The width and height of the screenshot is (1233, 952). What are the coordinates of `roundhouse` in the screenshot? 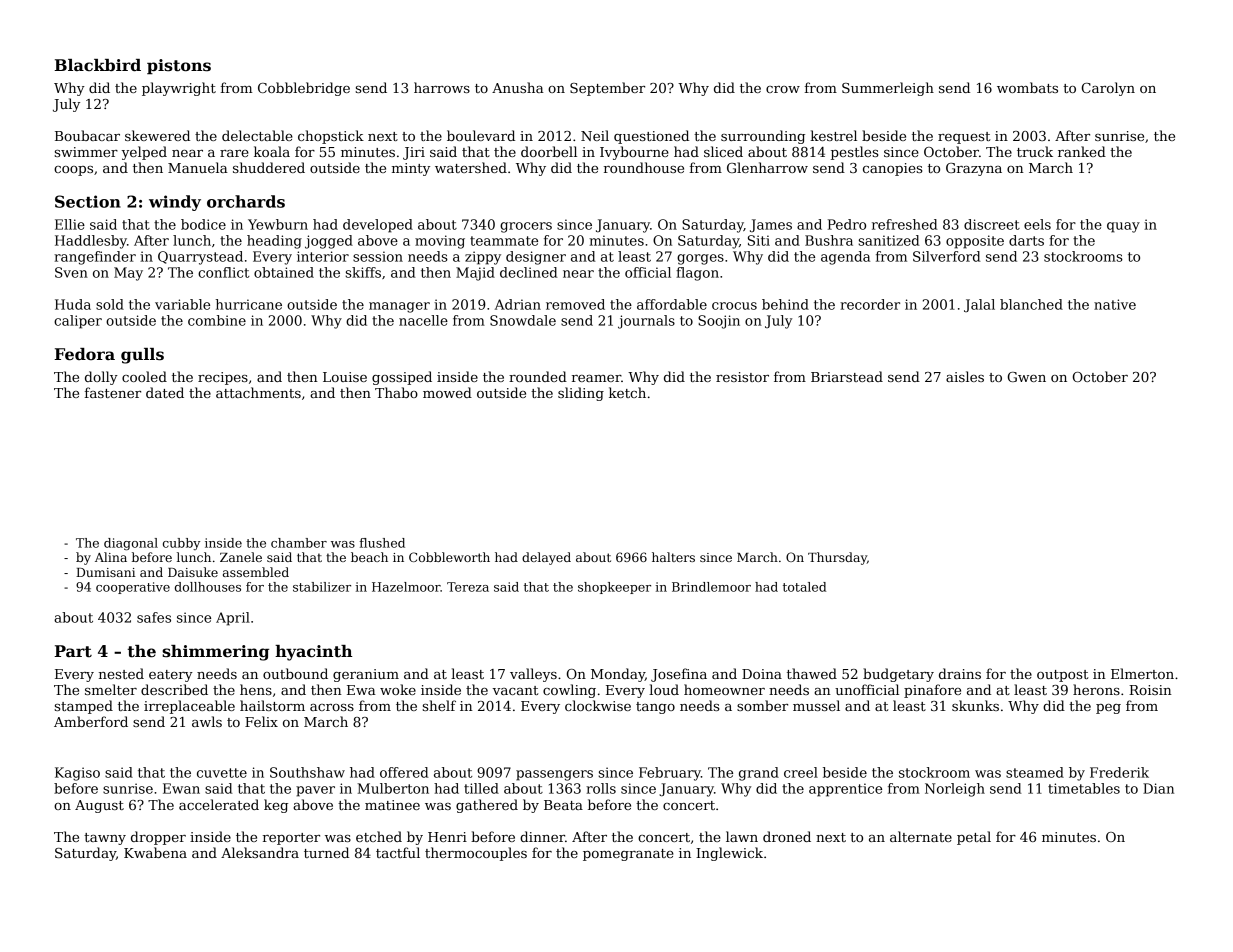 It's located at (644, 167).
